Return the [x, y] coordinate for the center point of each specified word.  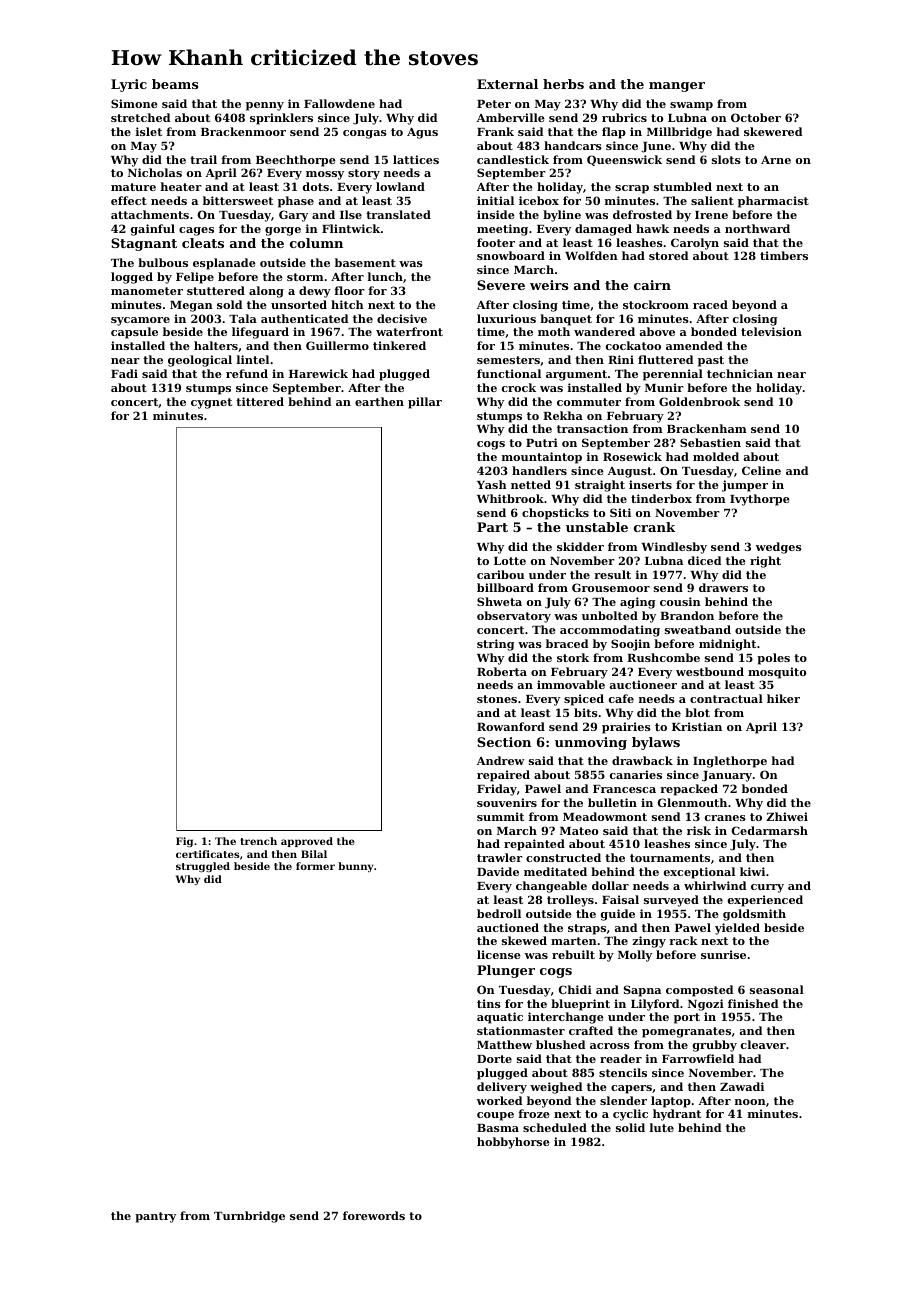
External [507, 84]
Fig [184, 842]
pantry [155, 1217]
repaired [503, 776]
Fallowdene [339, 103]
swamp [691, 106]
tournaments [670, 858]
